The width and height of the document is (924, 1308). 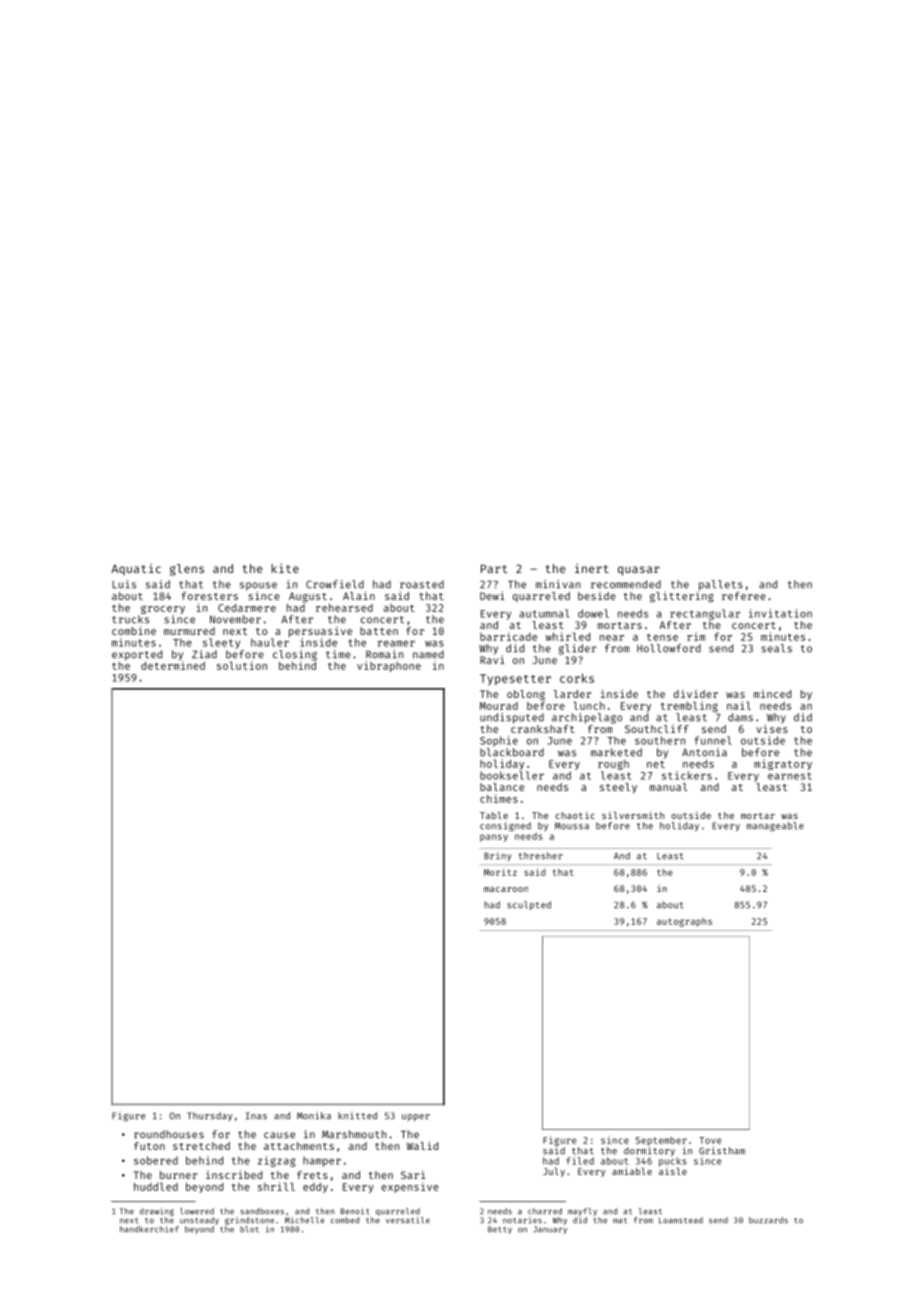 What do you see at coordinates (710, 1140) in the document?
I see `Tove` at bounding box center [710, 1140].
